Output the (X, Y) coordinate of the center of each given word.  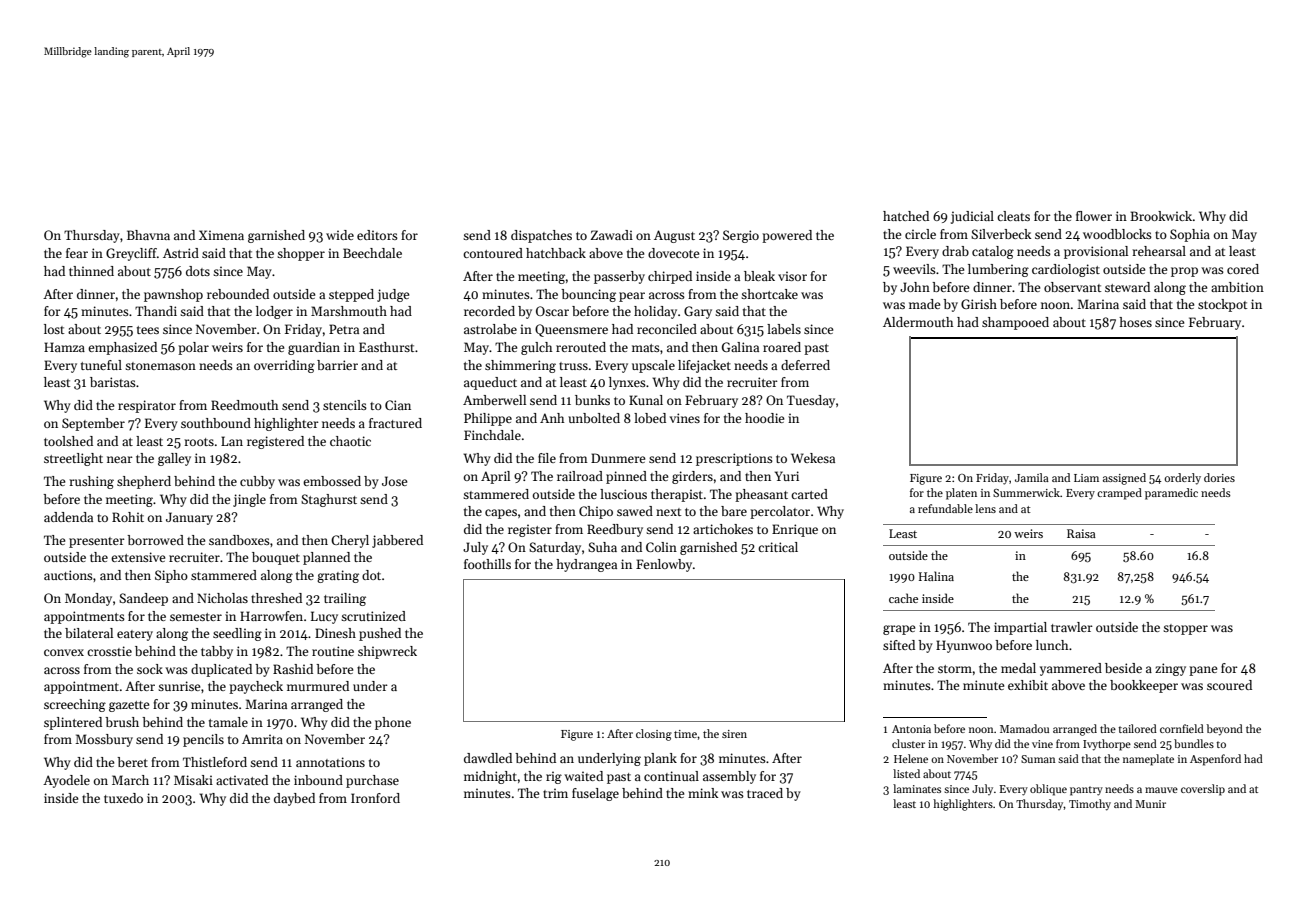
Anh (552, 418)
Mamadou (1024, 728)
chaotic (350, 441)
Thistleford (215, 762)
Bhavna (148, 235)
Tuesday (811, 401)
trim (555, 793)
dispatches (541, 236)
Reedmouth (245, 405)
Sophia (1190, 235)
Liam (1086, 478)
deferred (805, 365)
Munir (1150, 804)
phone (393, 723)
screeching (75, 705)
